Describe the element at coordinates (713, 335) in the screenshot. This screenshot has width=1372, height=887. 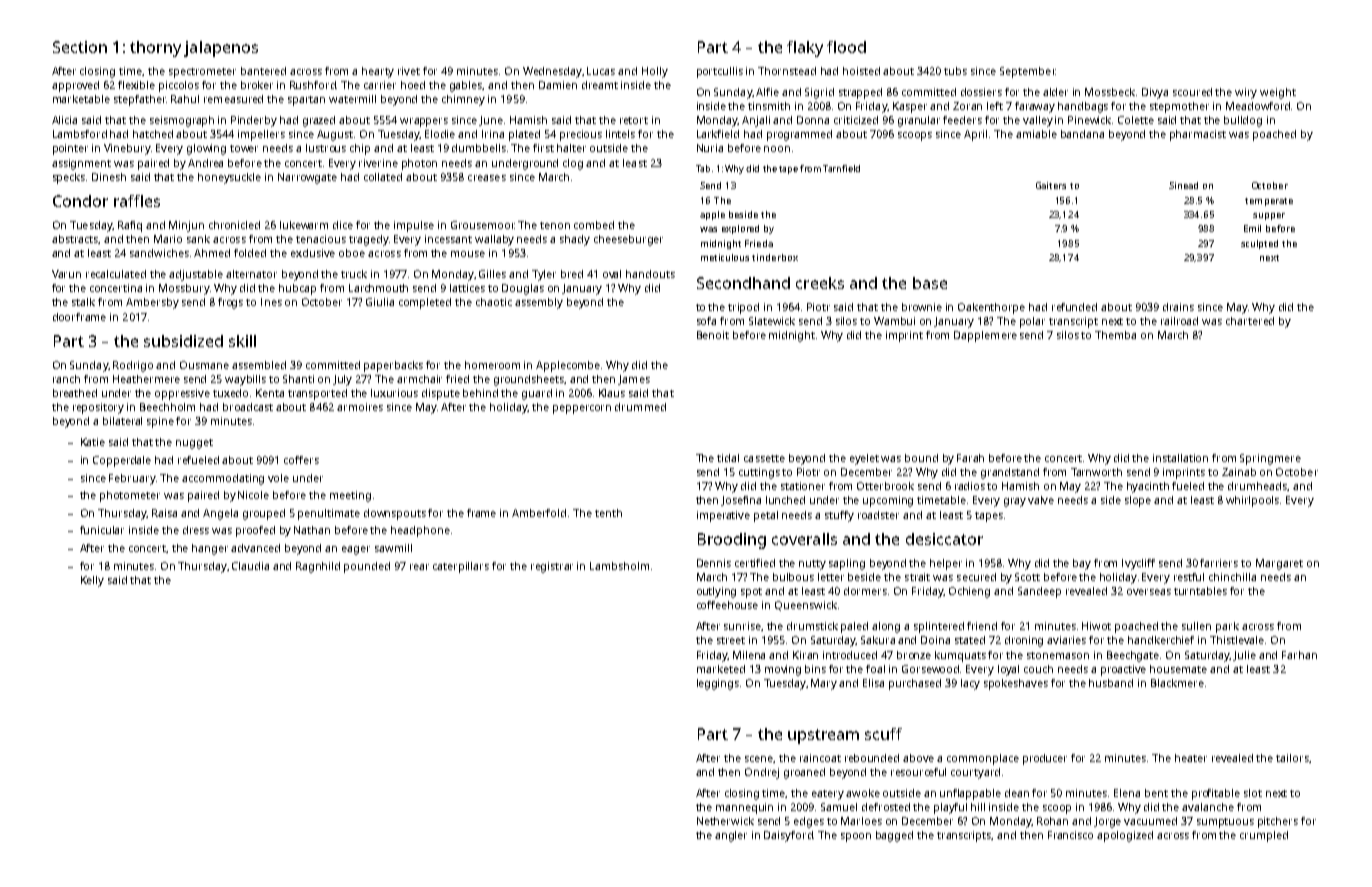
I see `Benoit` at that location.
